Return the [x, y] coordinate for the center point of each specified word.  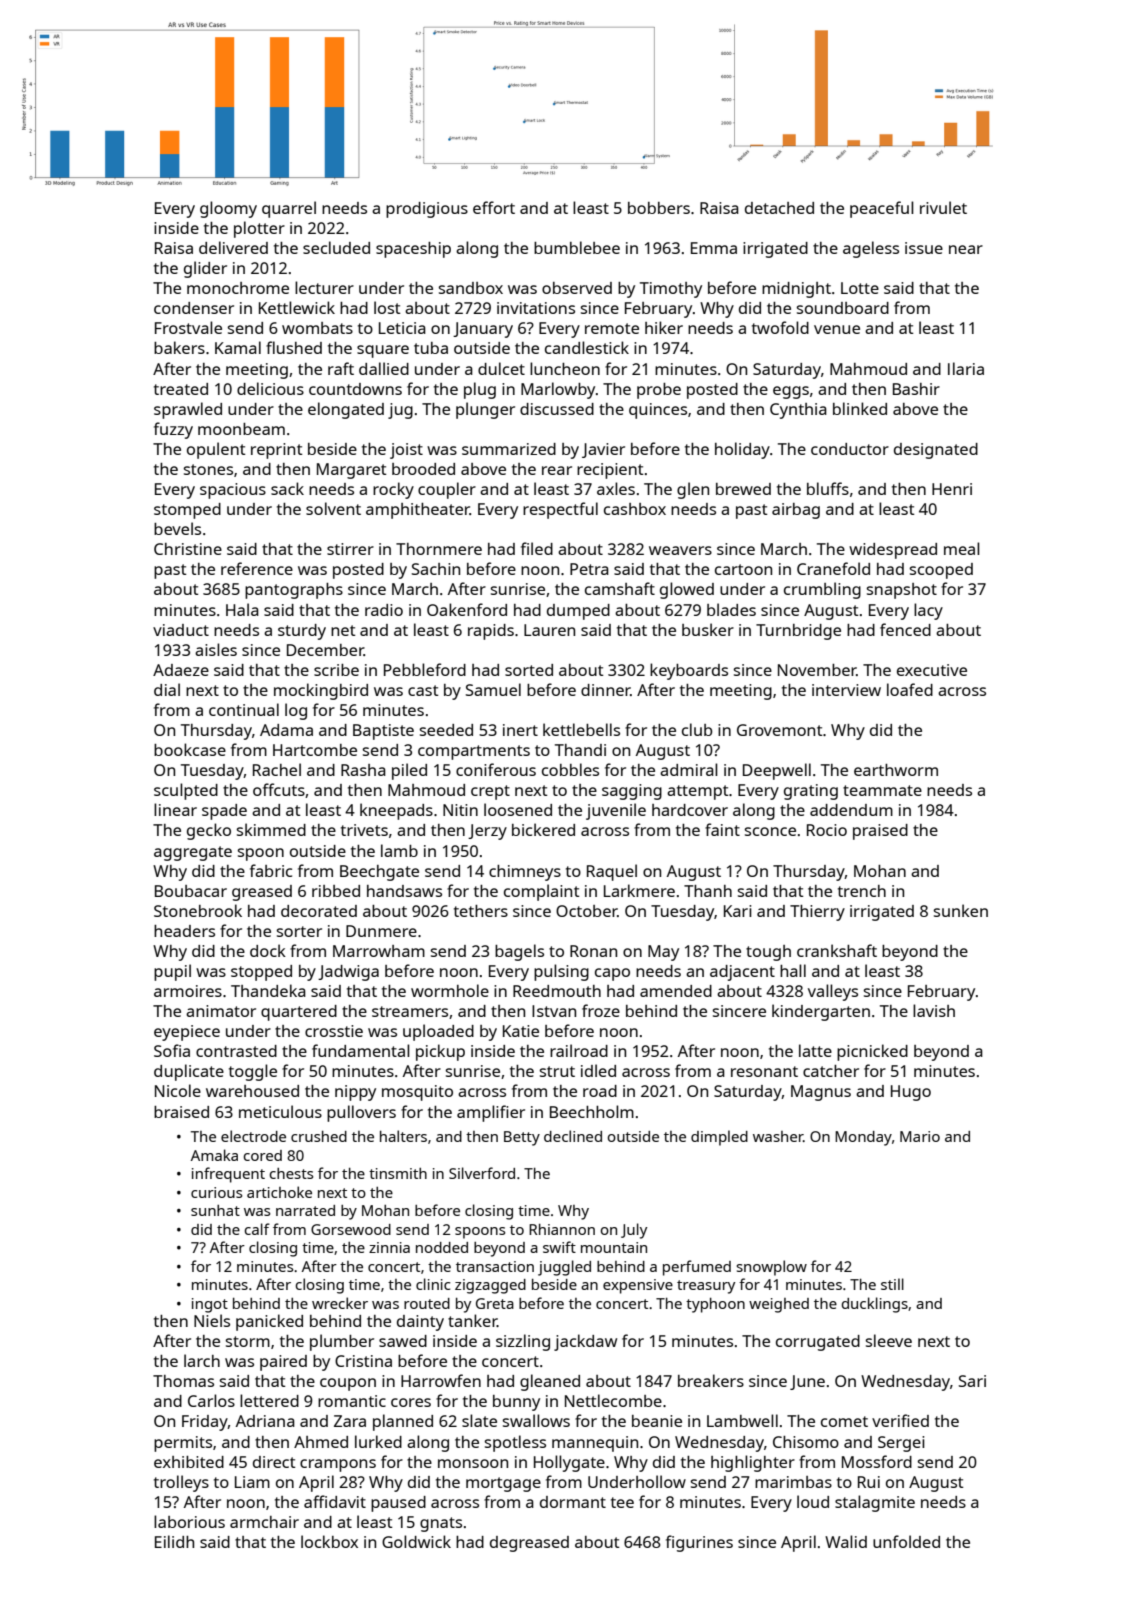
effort [494, 207]
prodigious [427, 210]
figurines [699, 1543]
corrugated [818, 1343]
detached [779, 208]
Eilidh [174, 1541]
